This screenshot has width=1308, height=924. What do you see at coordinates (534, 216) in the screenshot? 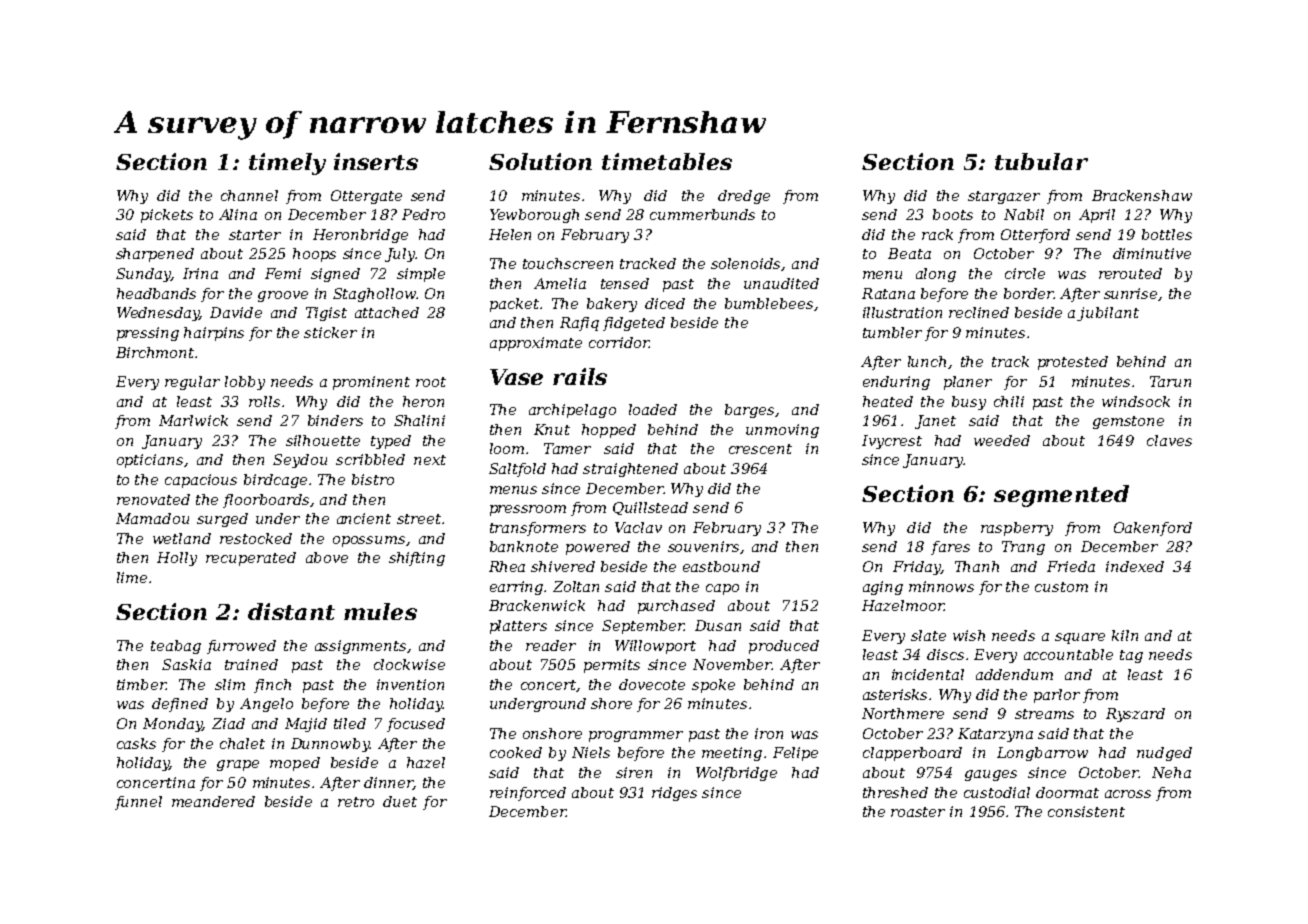
I see `Yewborough` at bounding box center [534, 216].
